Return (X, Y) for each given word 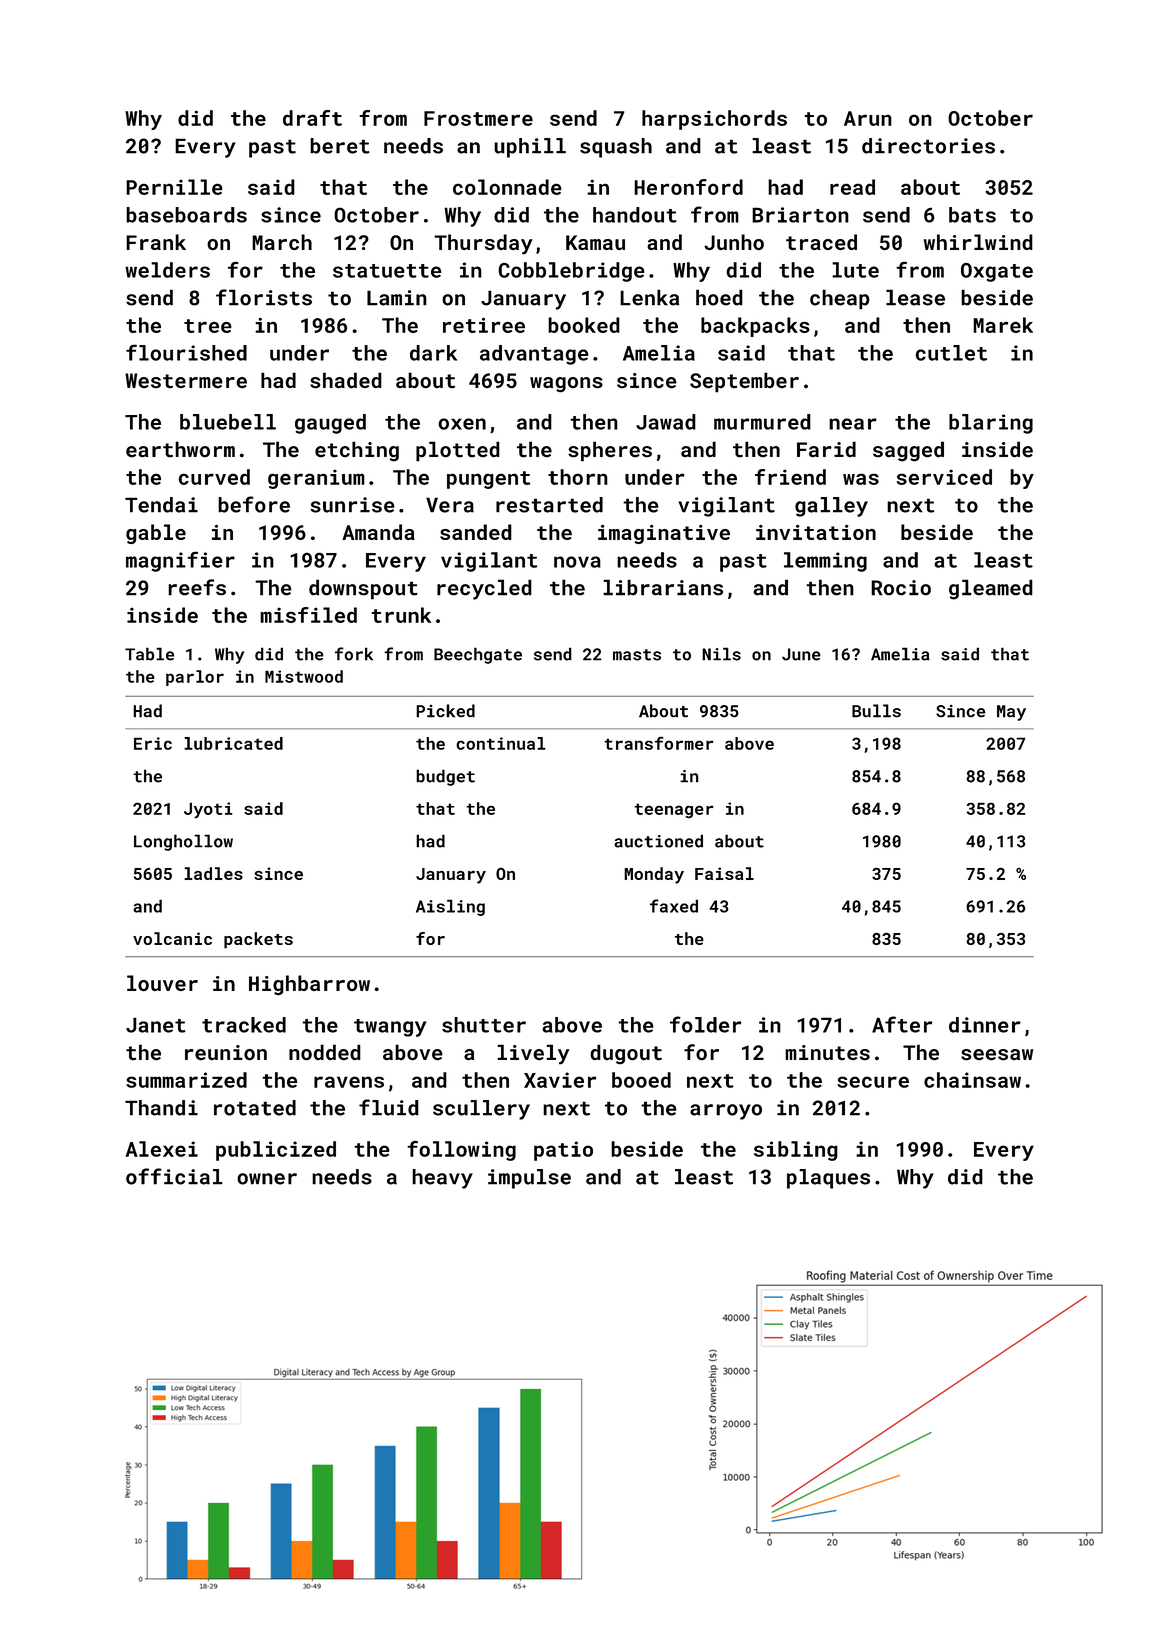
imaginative (664, 534)
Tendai (161, 505)
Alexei (161, 1149)
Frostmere (478, 118)
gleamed (991, 589)
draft (312, 118)
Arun (868, 118)
